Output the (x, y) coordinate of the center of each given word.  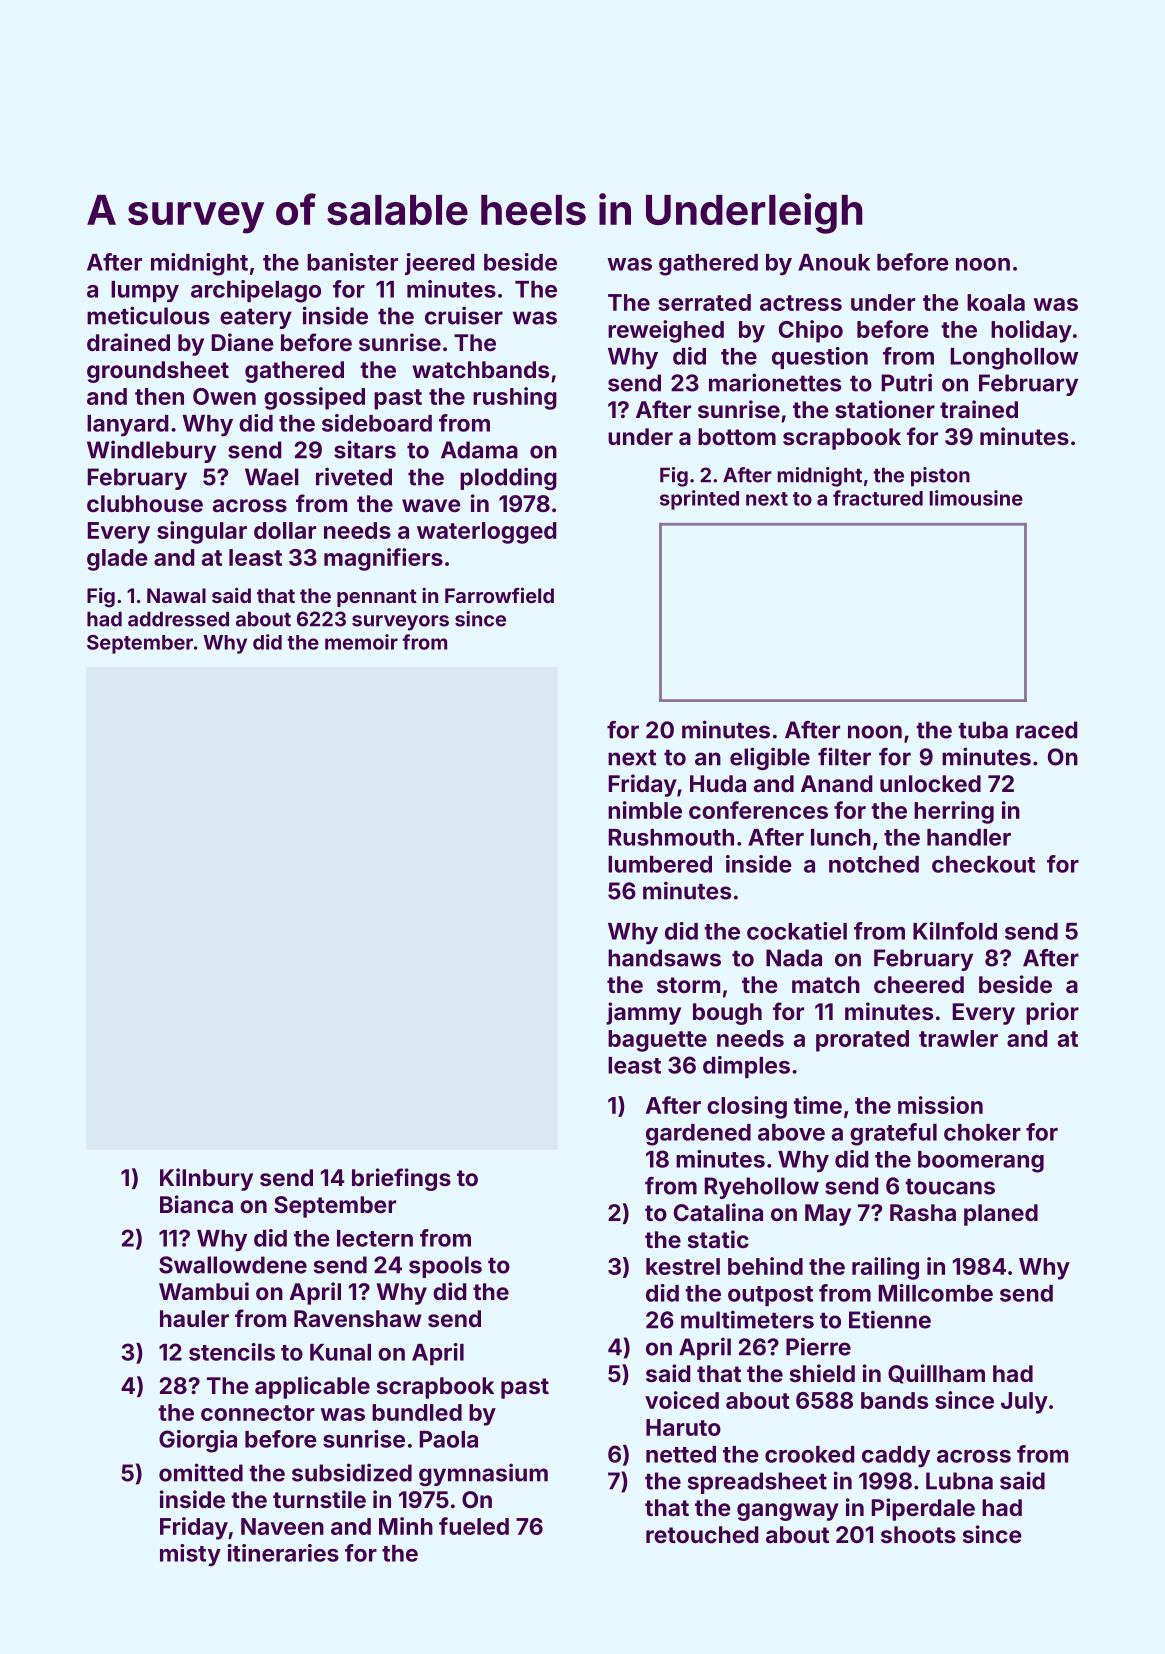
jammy (643, 1013)
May (828, 1215)
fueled (474, 1526)
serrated (704, 302)
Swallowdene (233, 1265)
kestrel (683, 1266)
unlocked (930, 783)
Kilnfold (955, 931)
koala (996, 302)
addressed (178, 619)
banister (352, 262)
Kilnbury (206, 1179)
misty (190, 1555)
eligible (770, 758)
